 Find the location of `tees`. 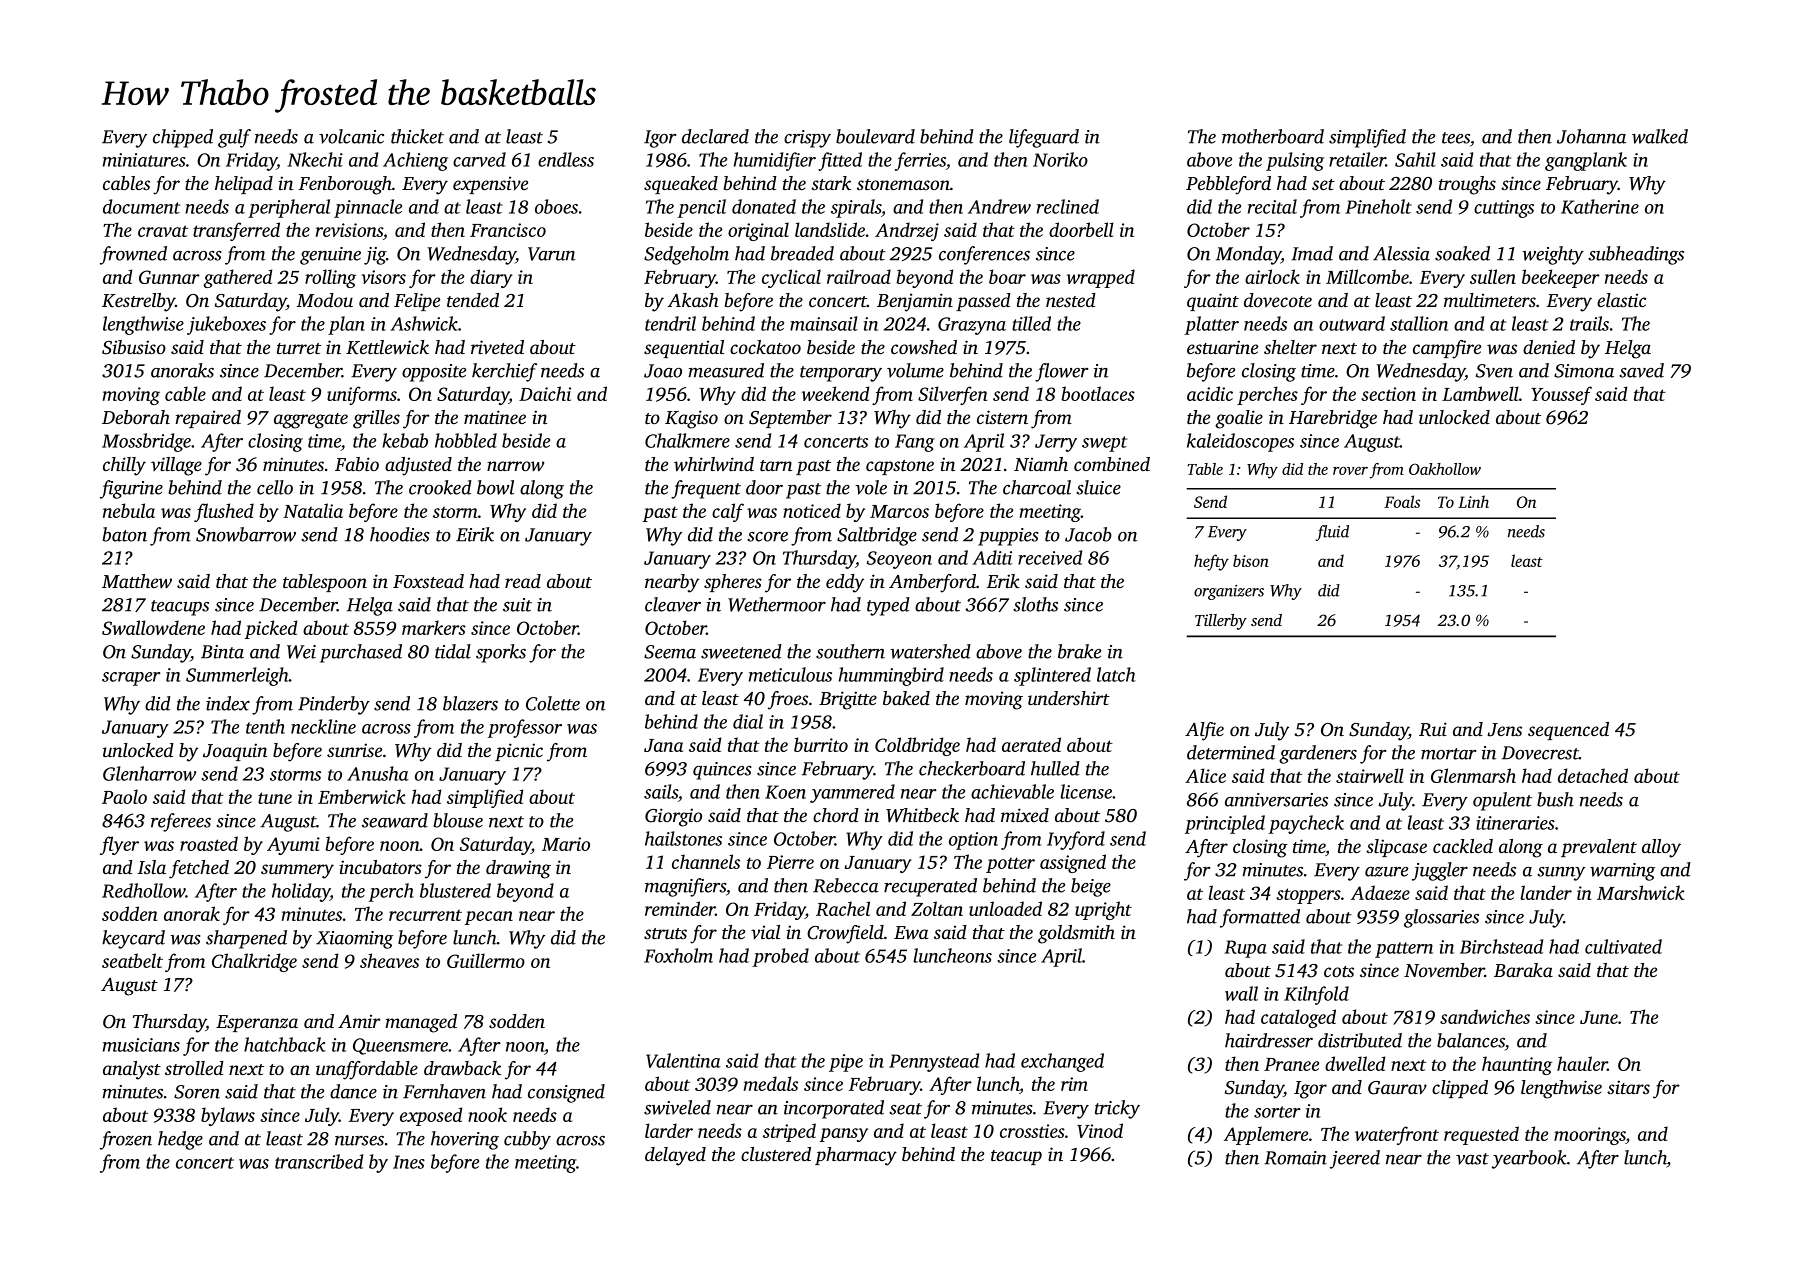

tees is located at coordinates (1456, 138).
